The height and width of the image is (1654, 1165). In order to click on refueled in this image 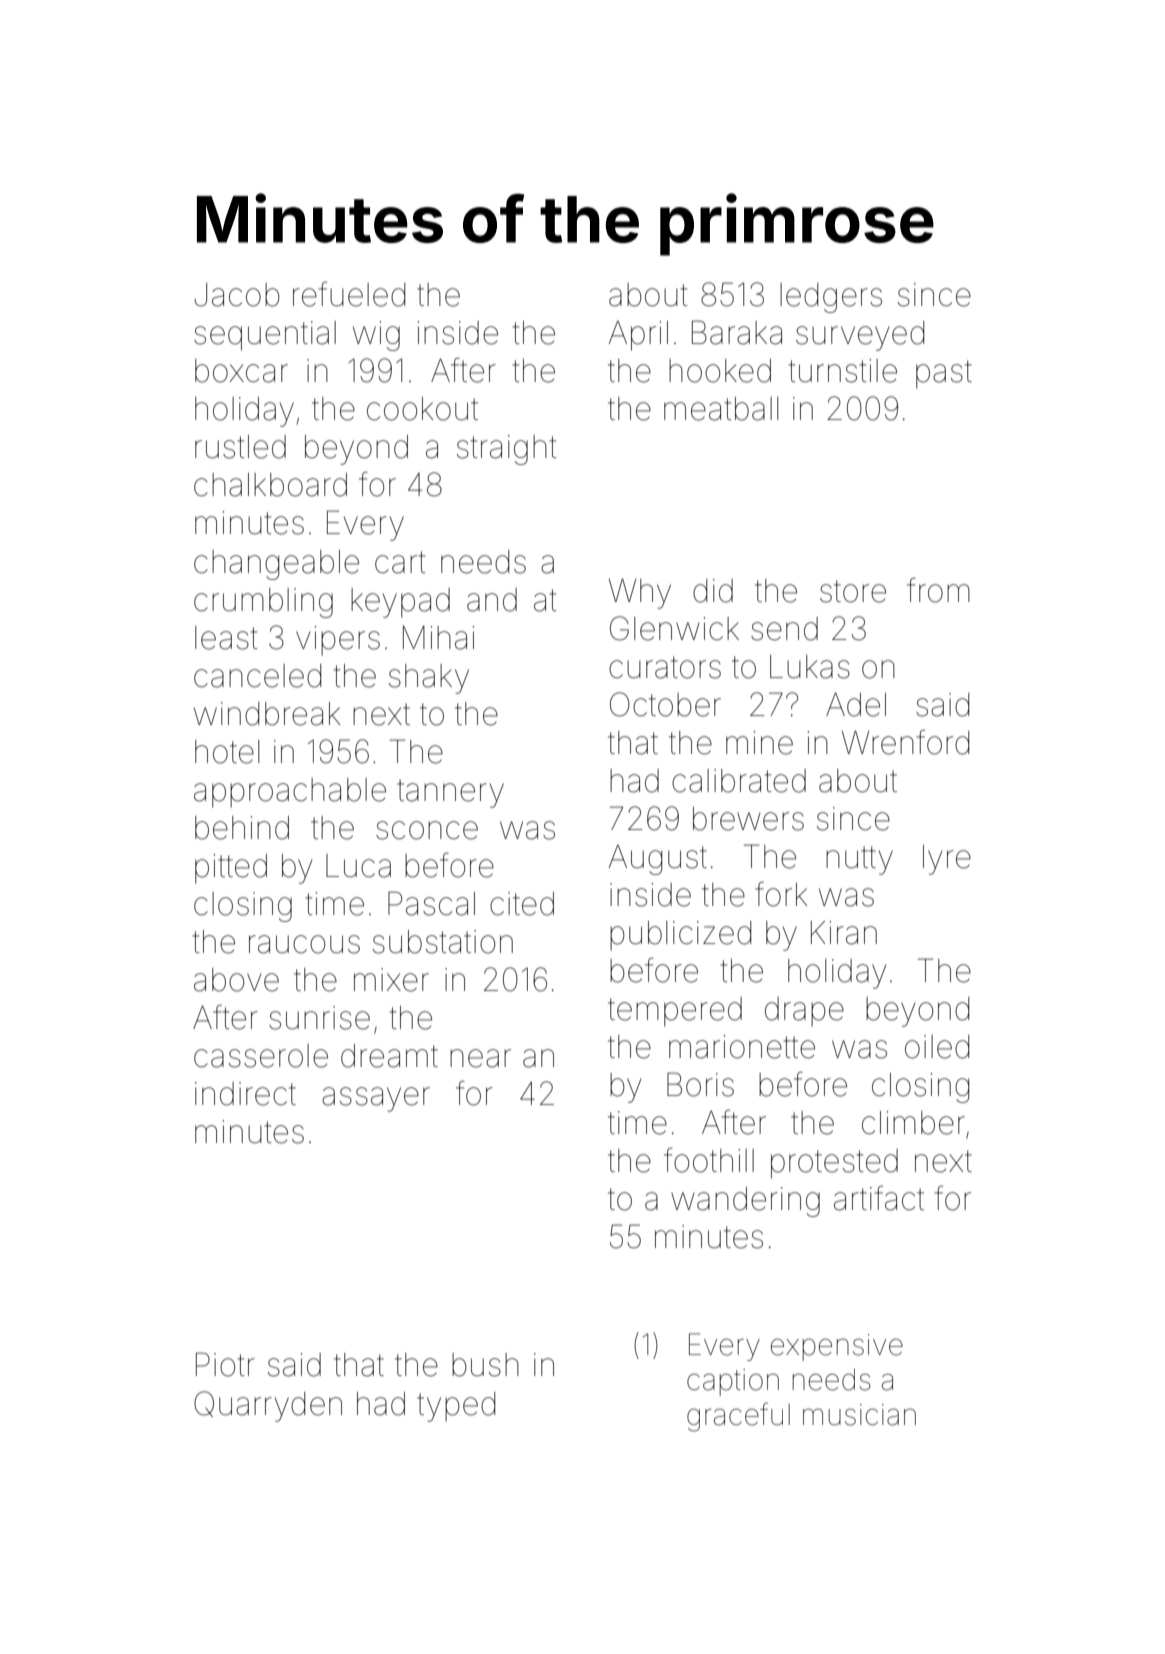, I will do `click(349, 294)`.
